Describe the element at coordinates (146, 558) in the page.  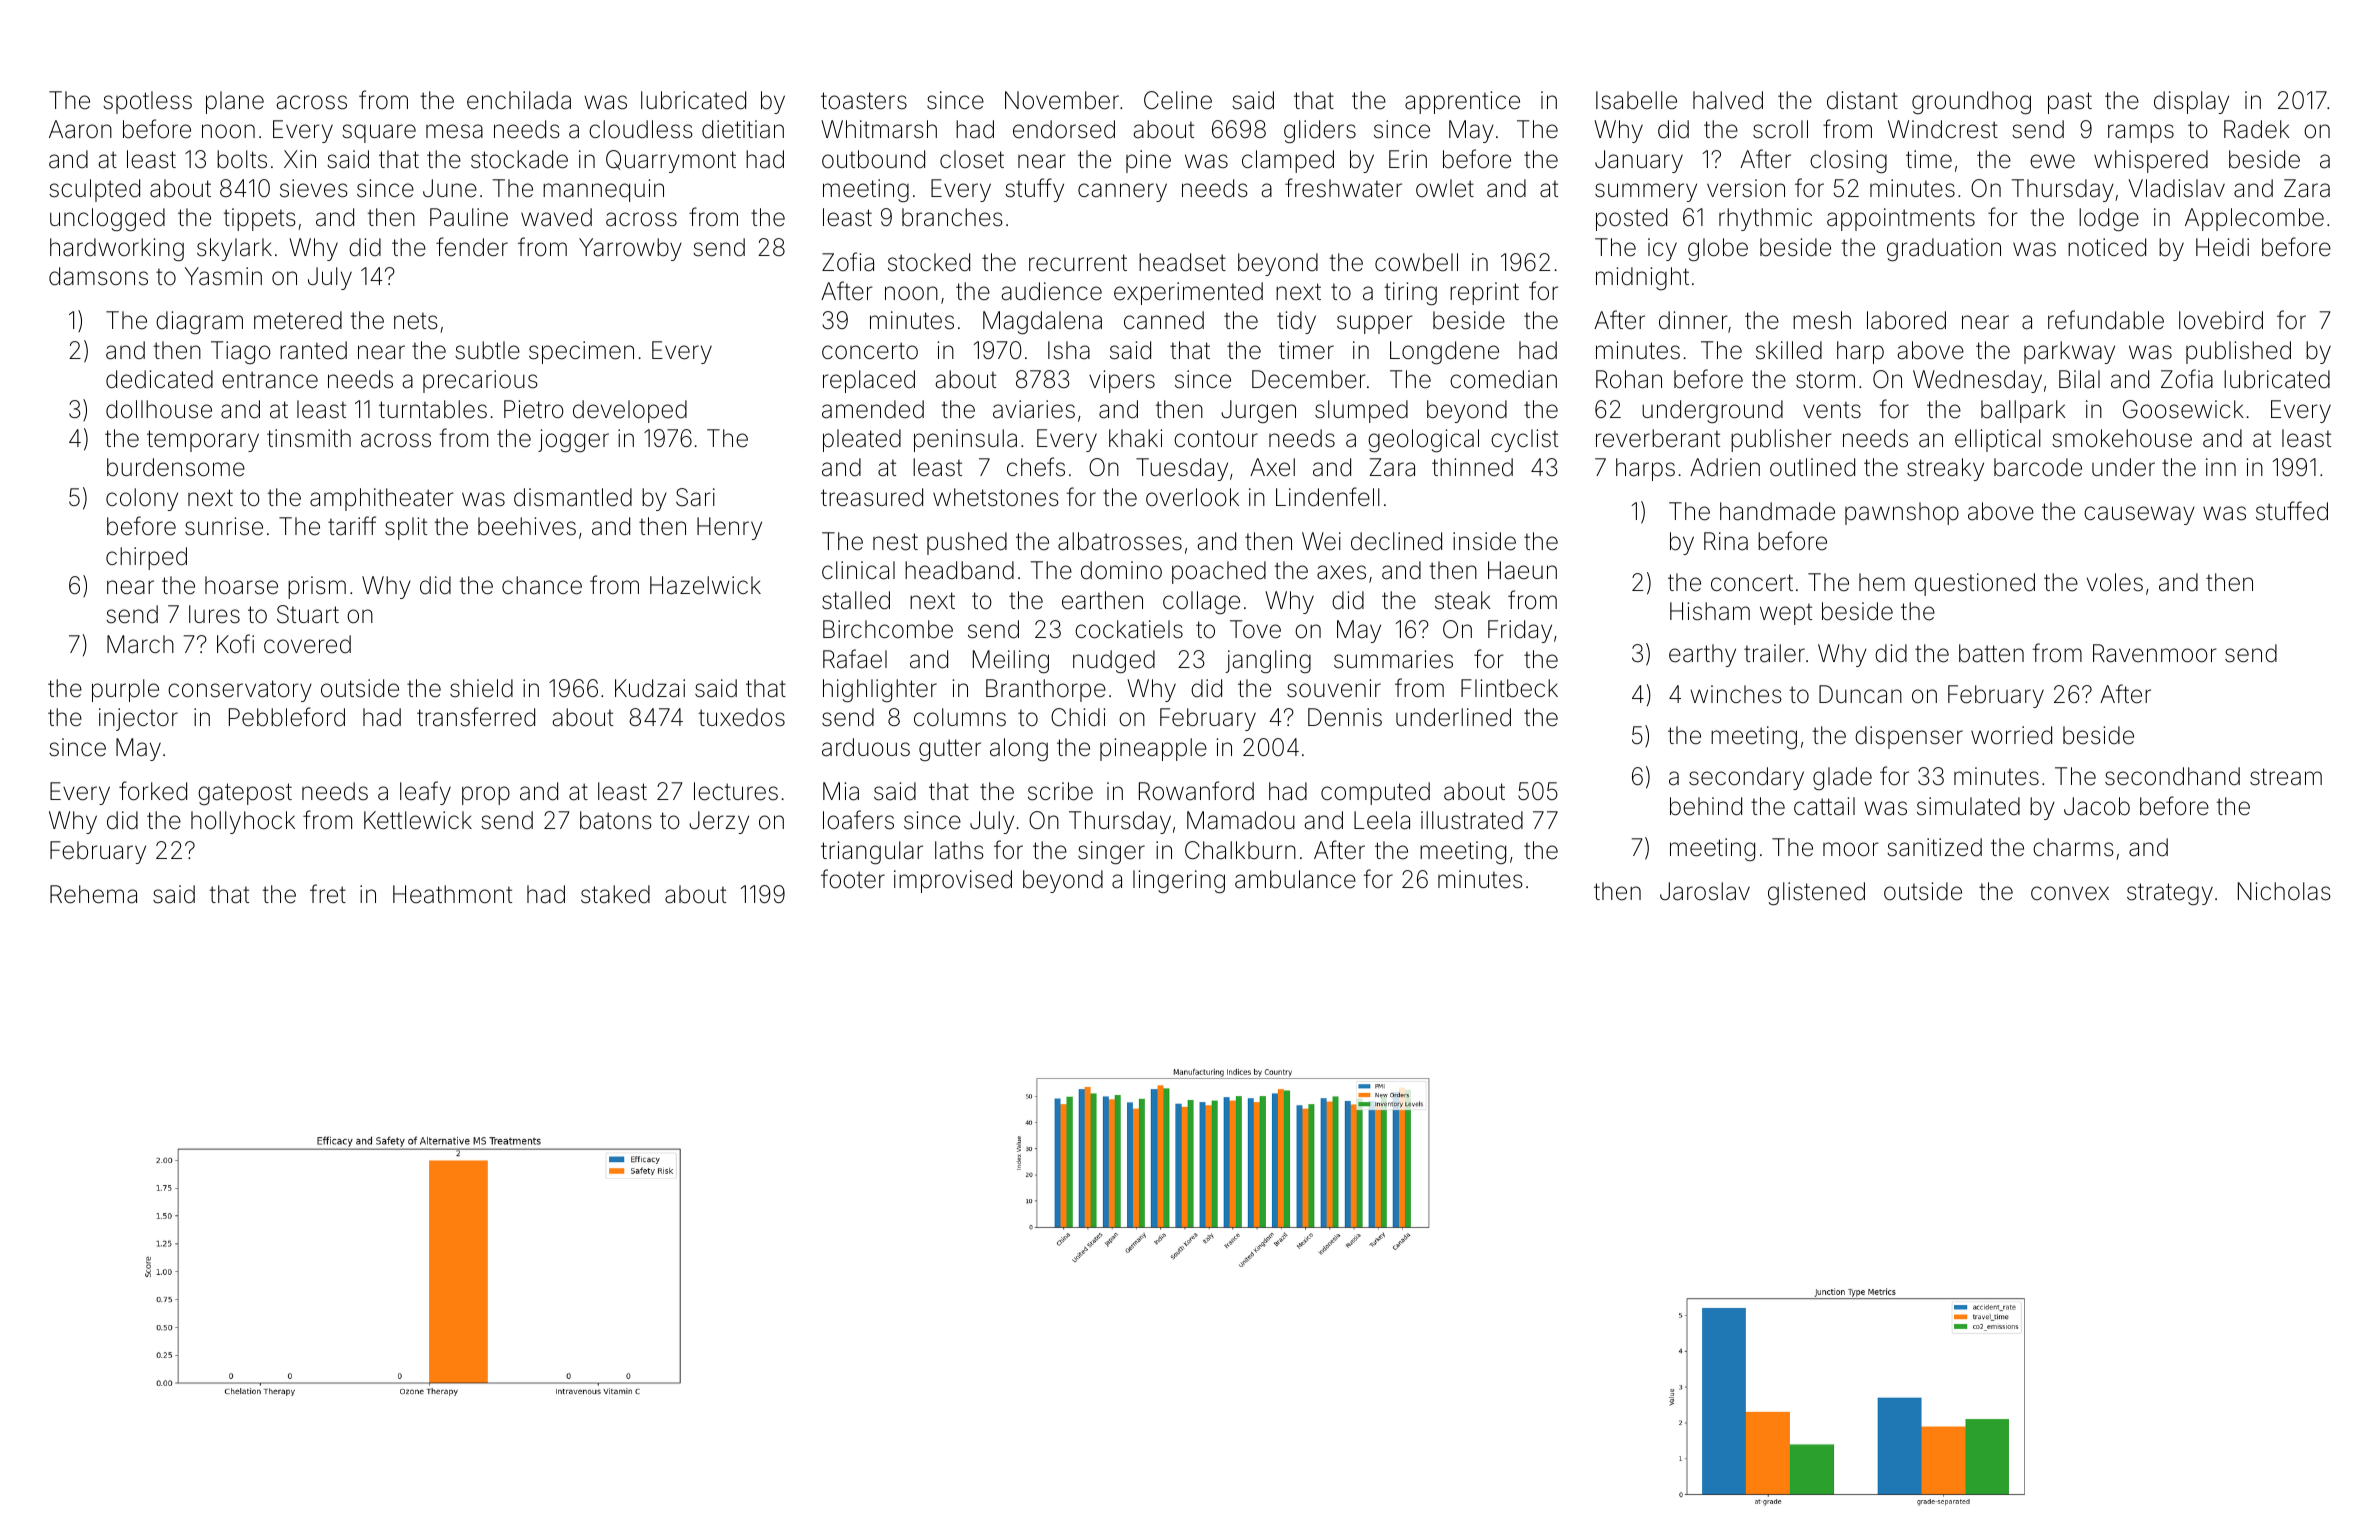
I see `chirped` at that location.
